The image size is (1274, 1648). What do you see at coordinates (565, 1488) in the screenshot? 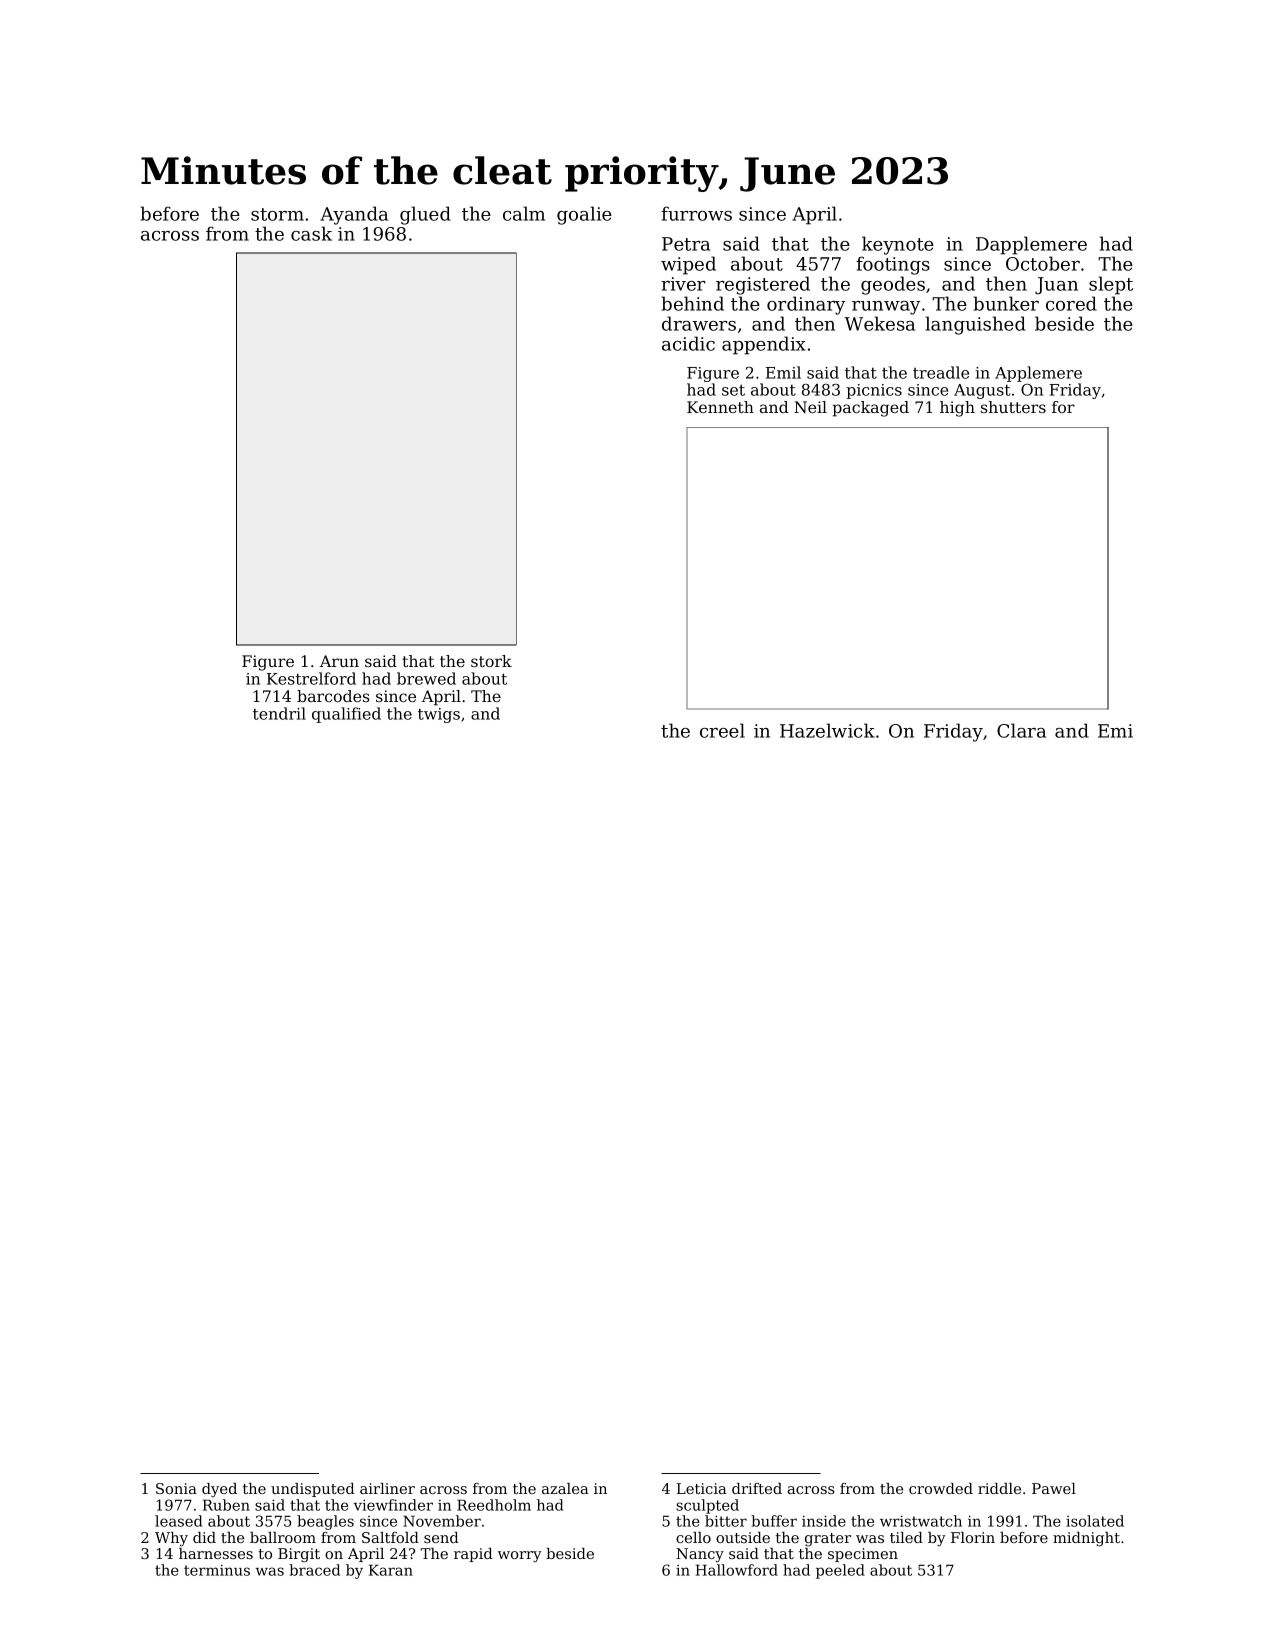
I see `azalea` at bounding box center [565, 1488].
